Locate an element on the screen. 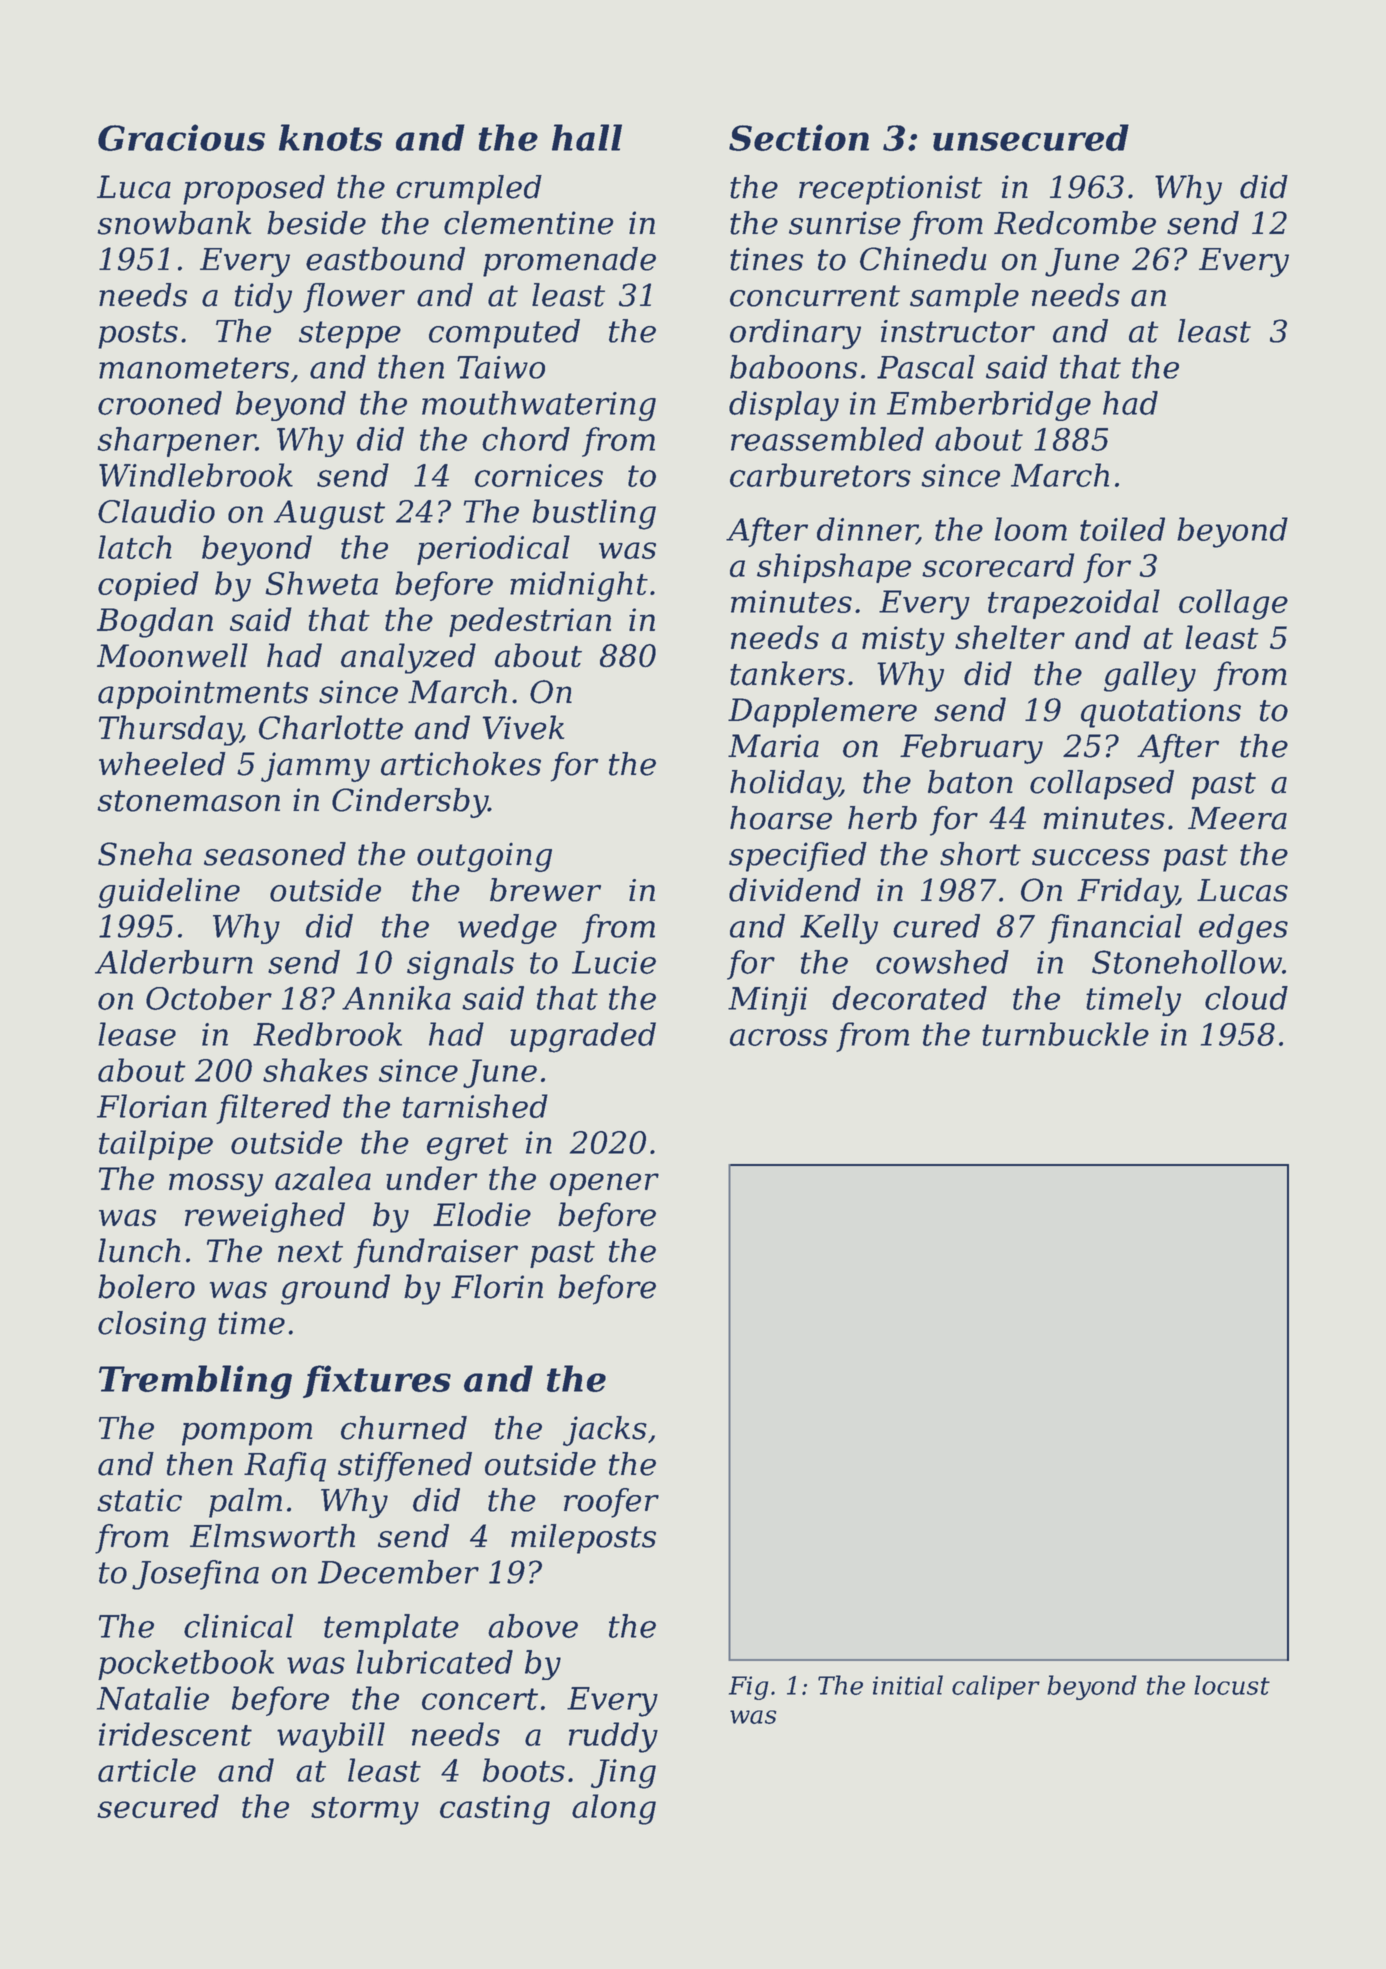  display is located at coordinates (784, 406).
